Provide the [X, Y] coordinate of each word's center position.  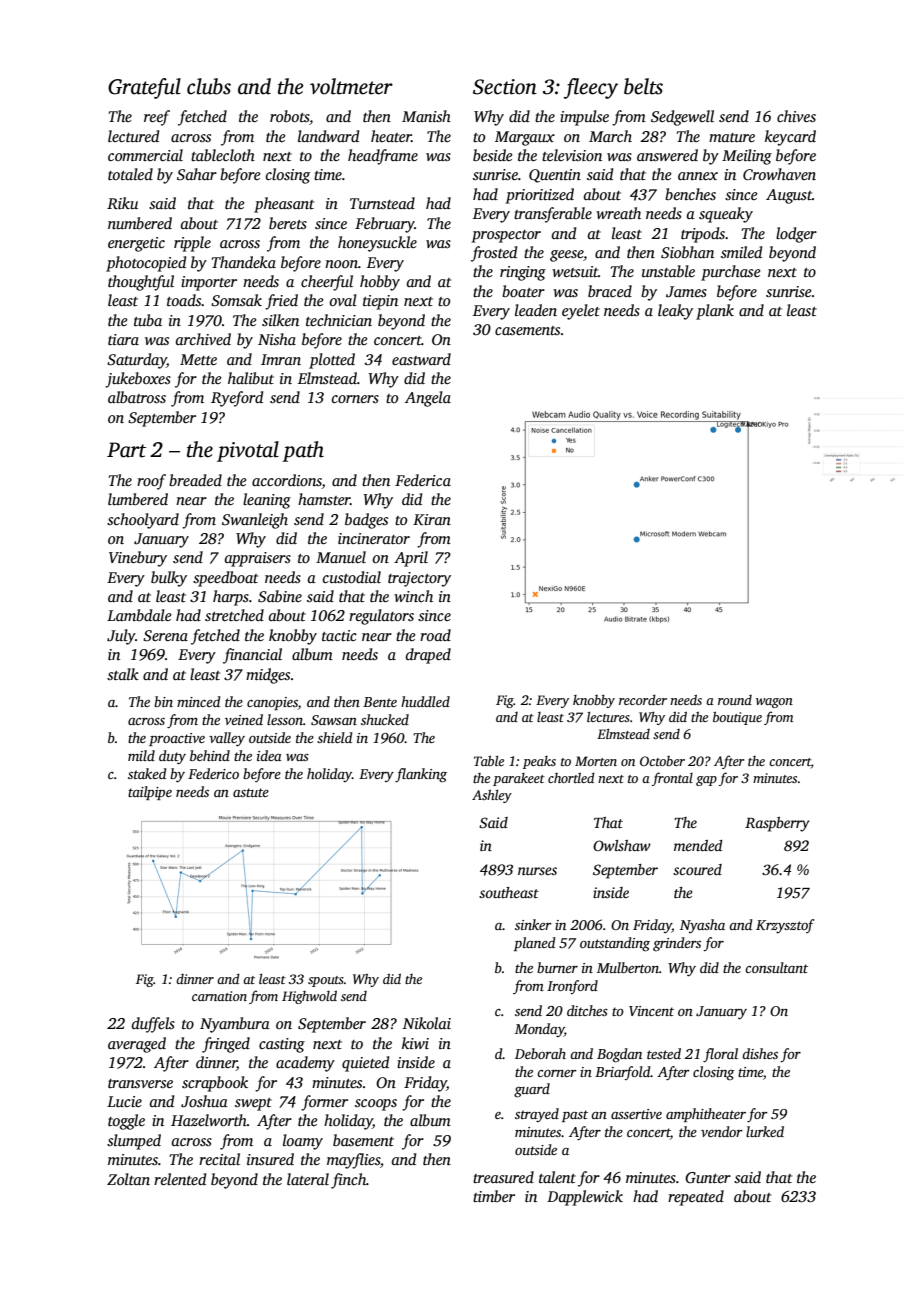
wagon [774, 703]
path [303, 451]
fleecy [591, 88]
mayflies [353, 1161]
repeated [696, 1198]
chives [796, 116]
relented [180, 1179]
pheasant [284, 205]
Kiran [432, 519]
